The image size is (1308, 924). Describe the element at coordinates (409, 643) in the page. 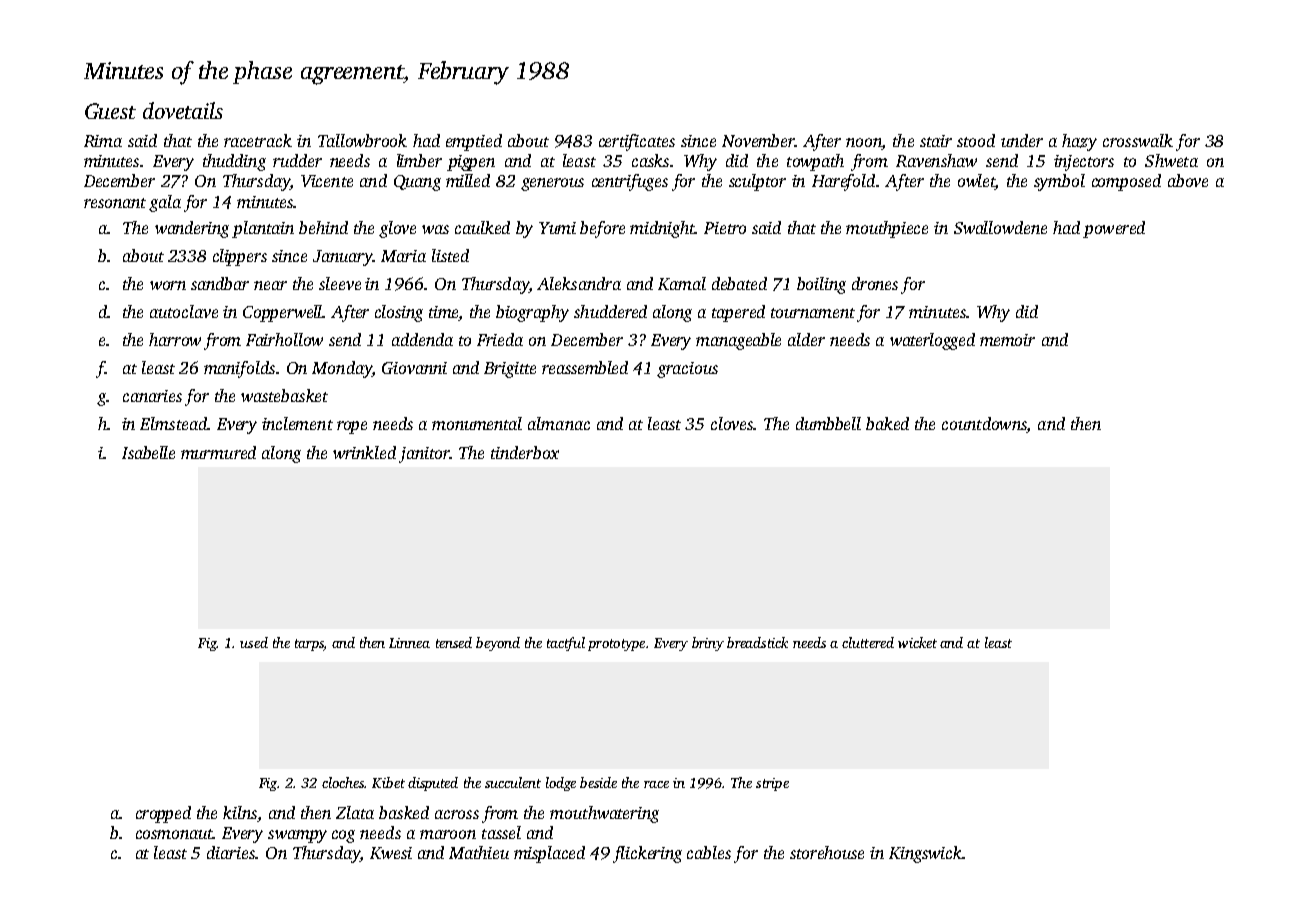

I see `Linnea` at that location.
